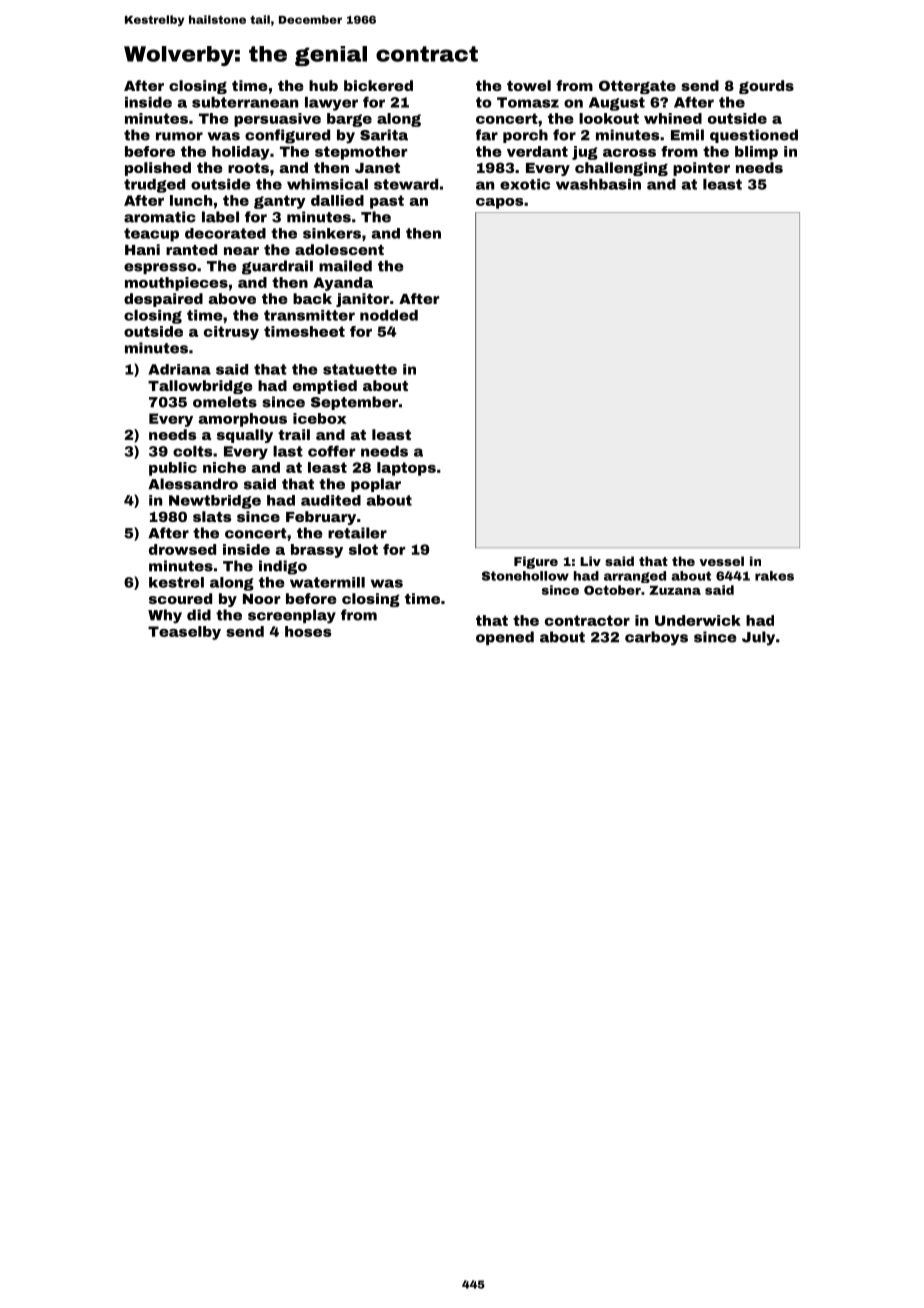 This page has height=1308, width=924. Describe the element at coordinates (245, 102) in the page. I see `subterranean` at that location.
